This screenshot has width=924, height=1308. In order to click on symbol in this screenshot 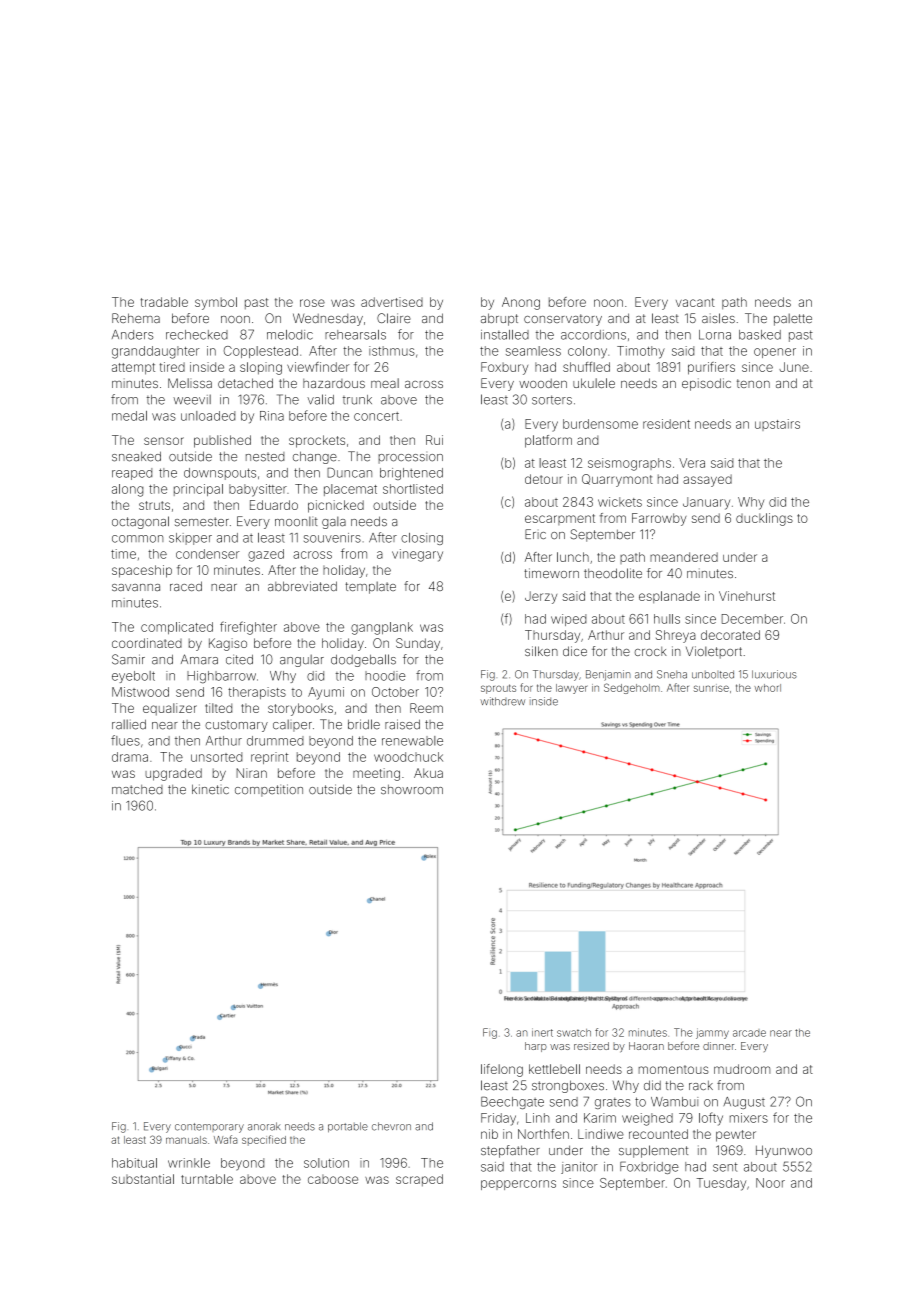, I will do `click(216, 303)`.
